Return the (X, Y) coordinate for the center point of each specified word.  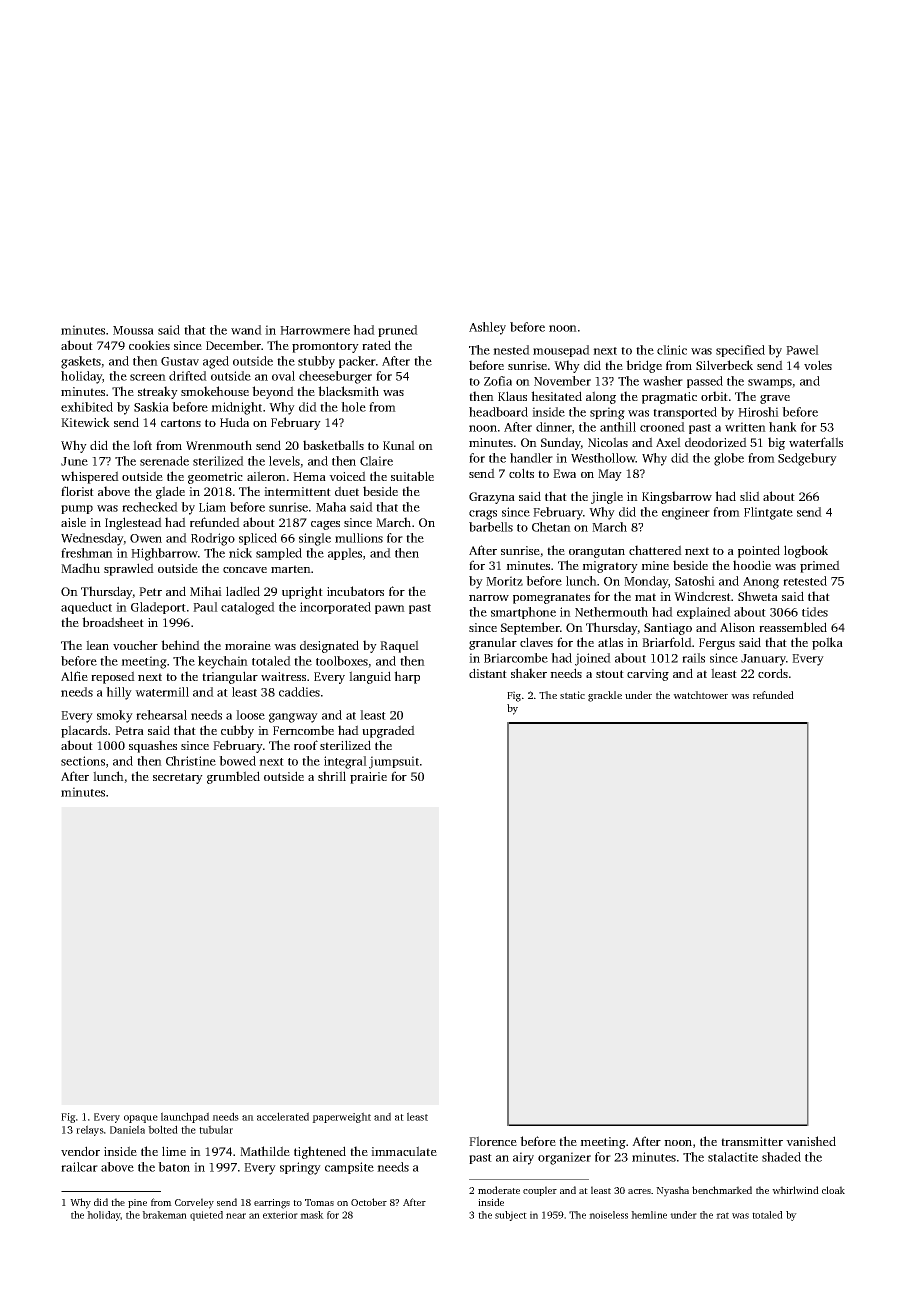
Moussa (133, 330)
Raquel (399, 646)
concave (245, 570)
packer (357, 362)
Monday (646, 582)
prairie (368, 778)
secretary (178, 778)
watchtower (700, 695)
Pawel (802, 350)
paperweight (341, 1117)
